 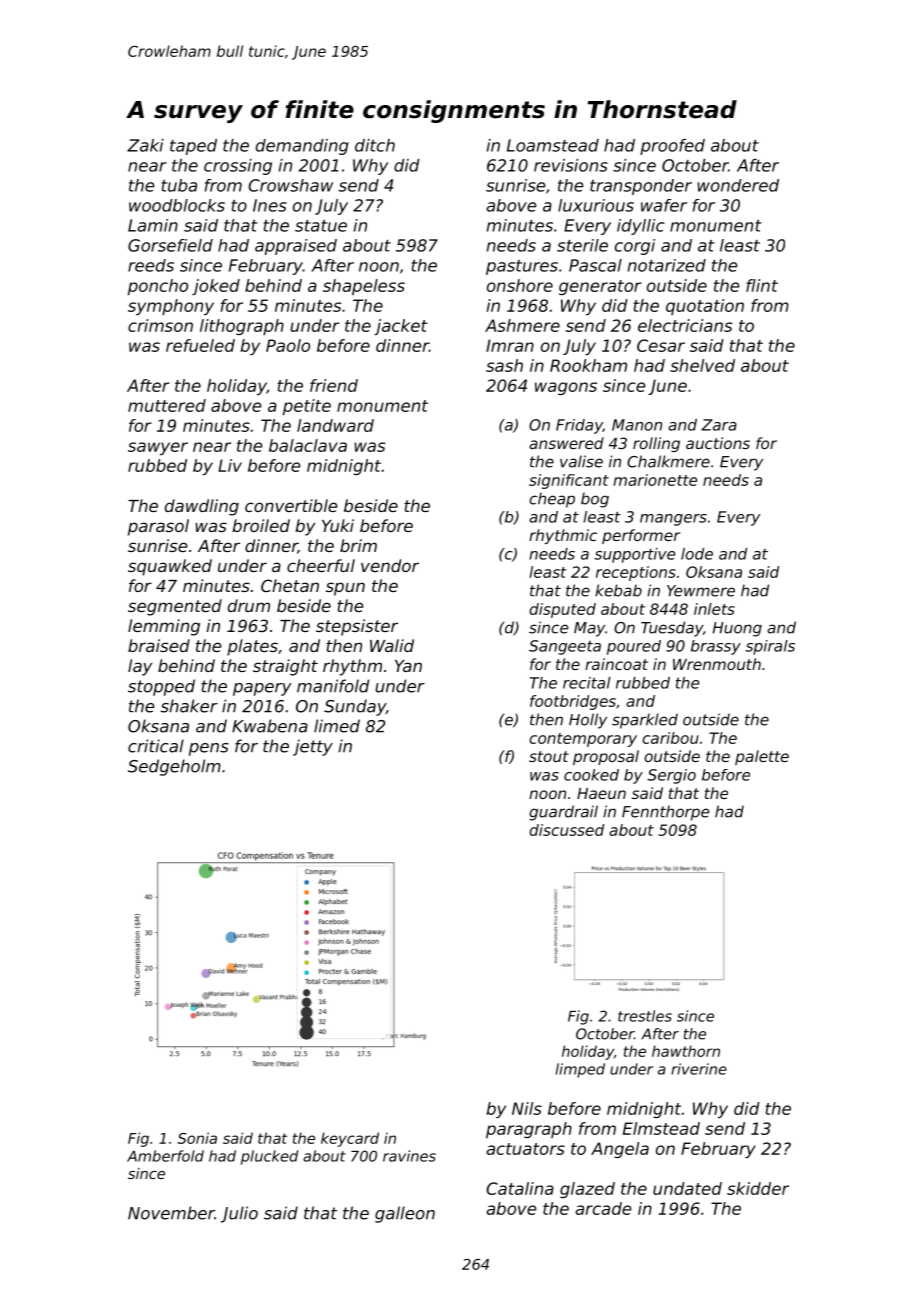 I want to click on jetty, so click(x=313, y=747).
